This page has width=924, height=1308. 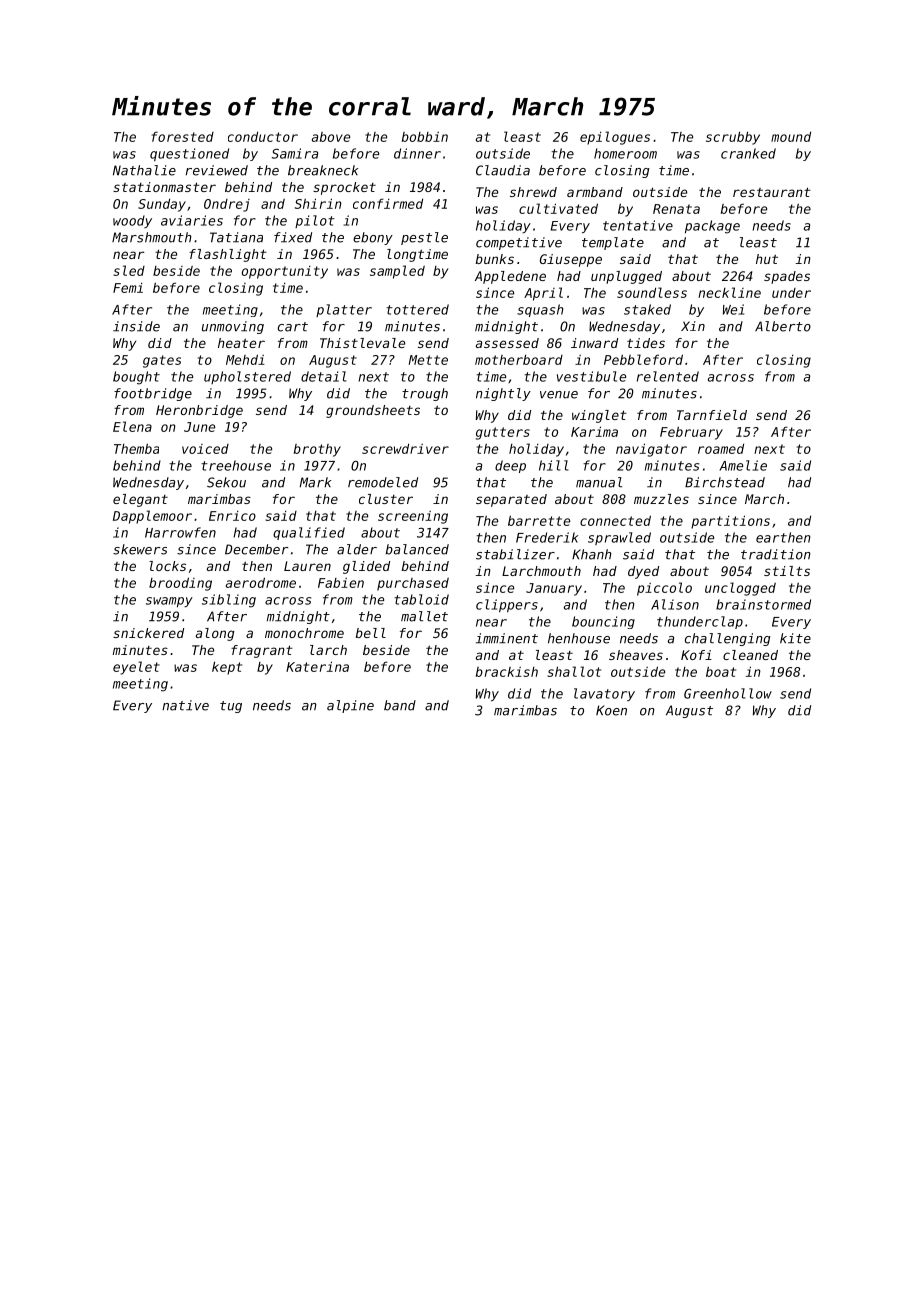 What do you see at coordinates (615, 138) in the page?
I see `epilogues` at bounding box center [615, 138].
